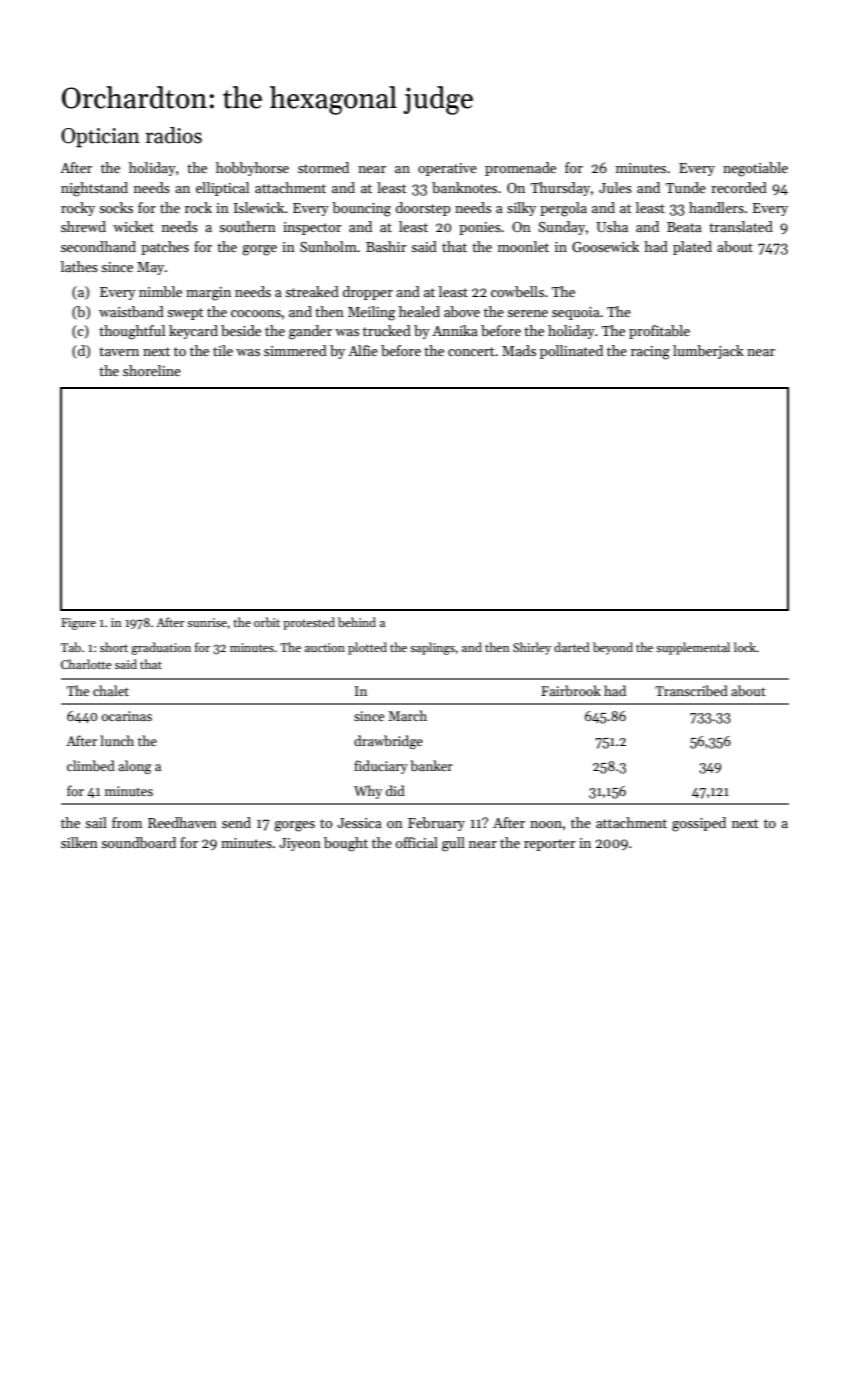 This page has height=1400, width=849. I want to click on lathes, so click(79, 266).
